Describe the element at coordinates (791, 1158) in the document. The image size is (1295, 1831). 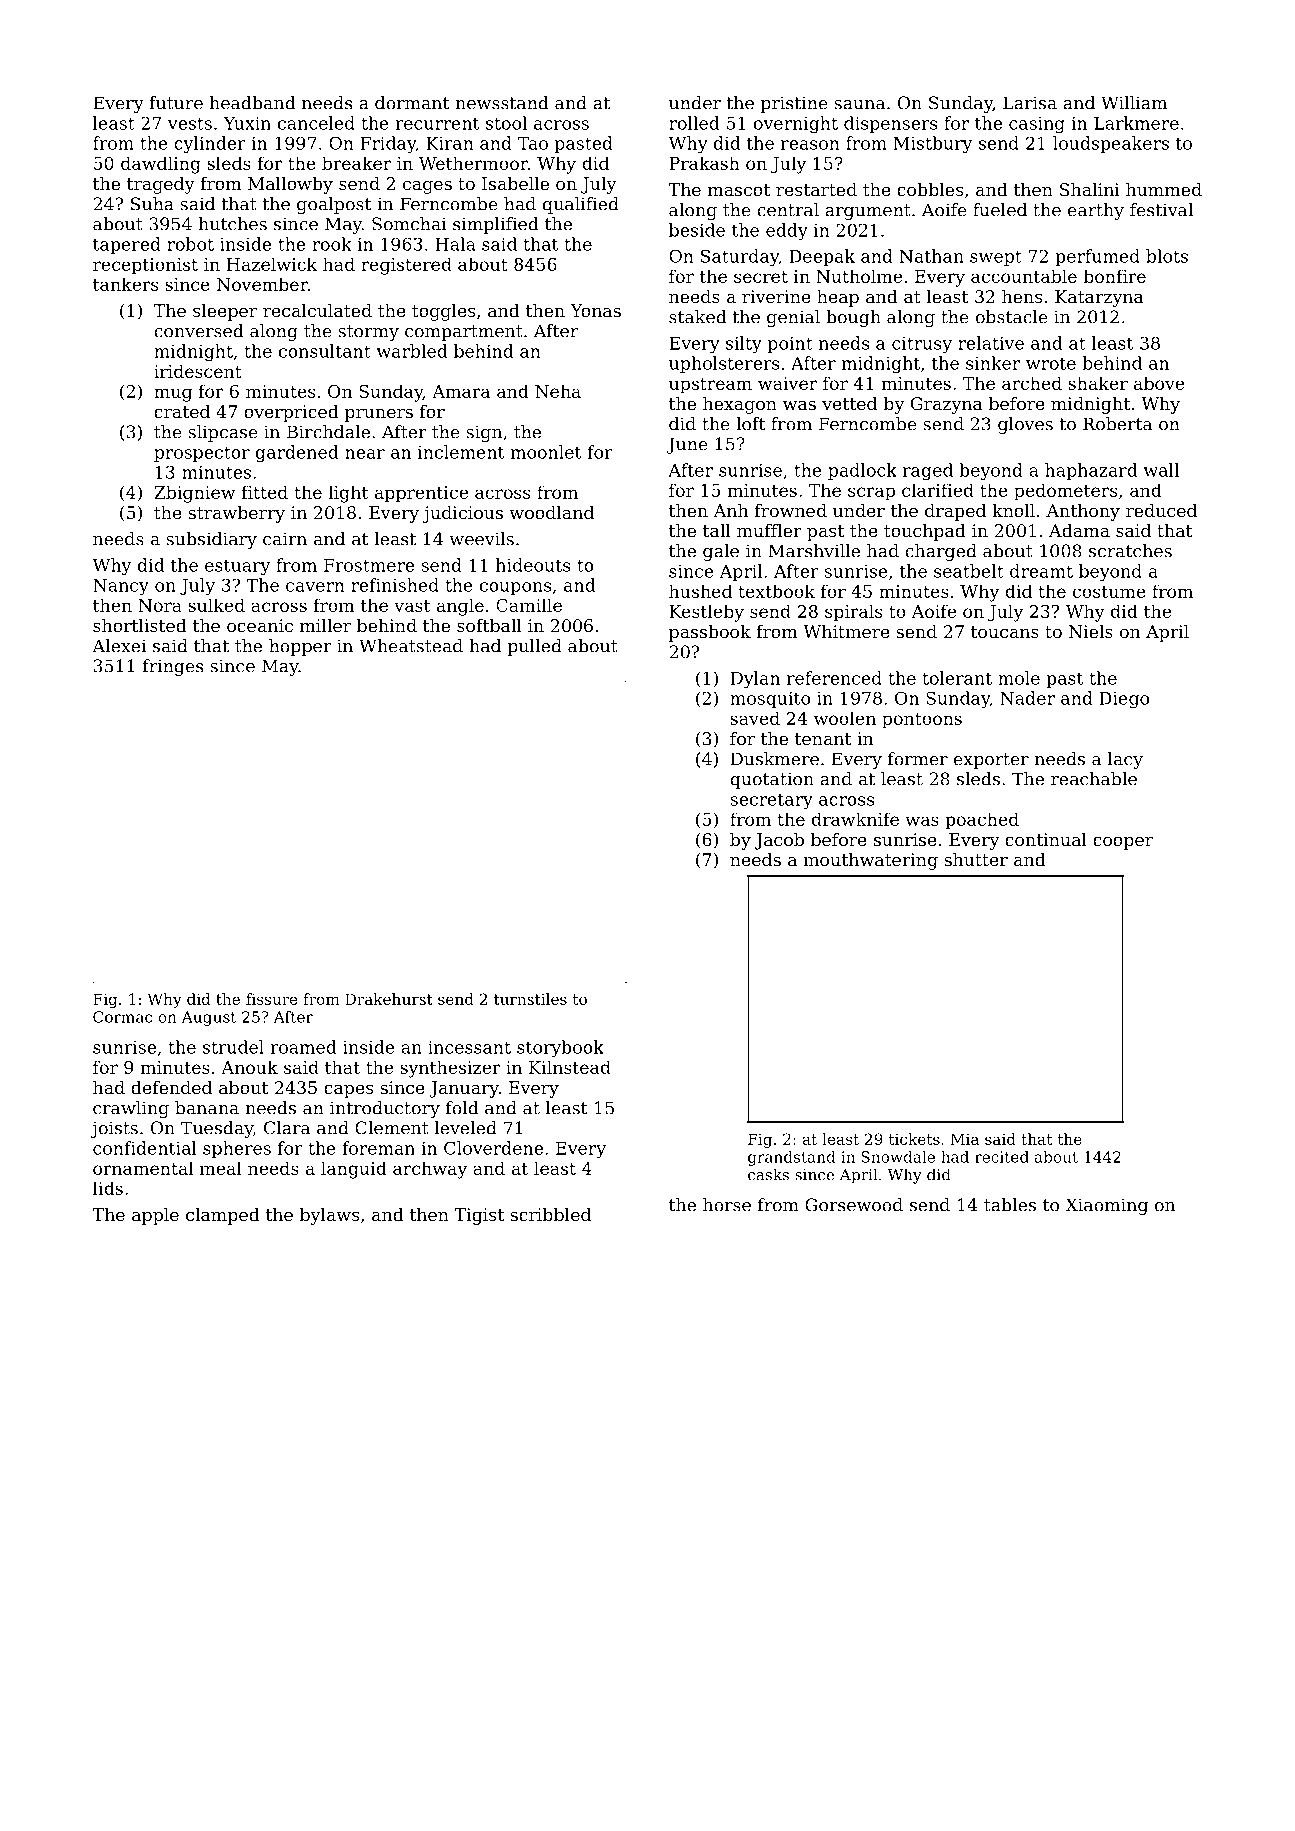
I see `grandstand` at that location.
